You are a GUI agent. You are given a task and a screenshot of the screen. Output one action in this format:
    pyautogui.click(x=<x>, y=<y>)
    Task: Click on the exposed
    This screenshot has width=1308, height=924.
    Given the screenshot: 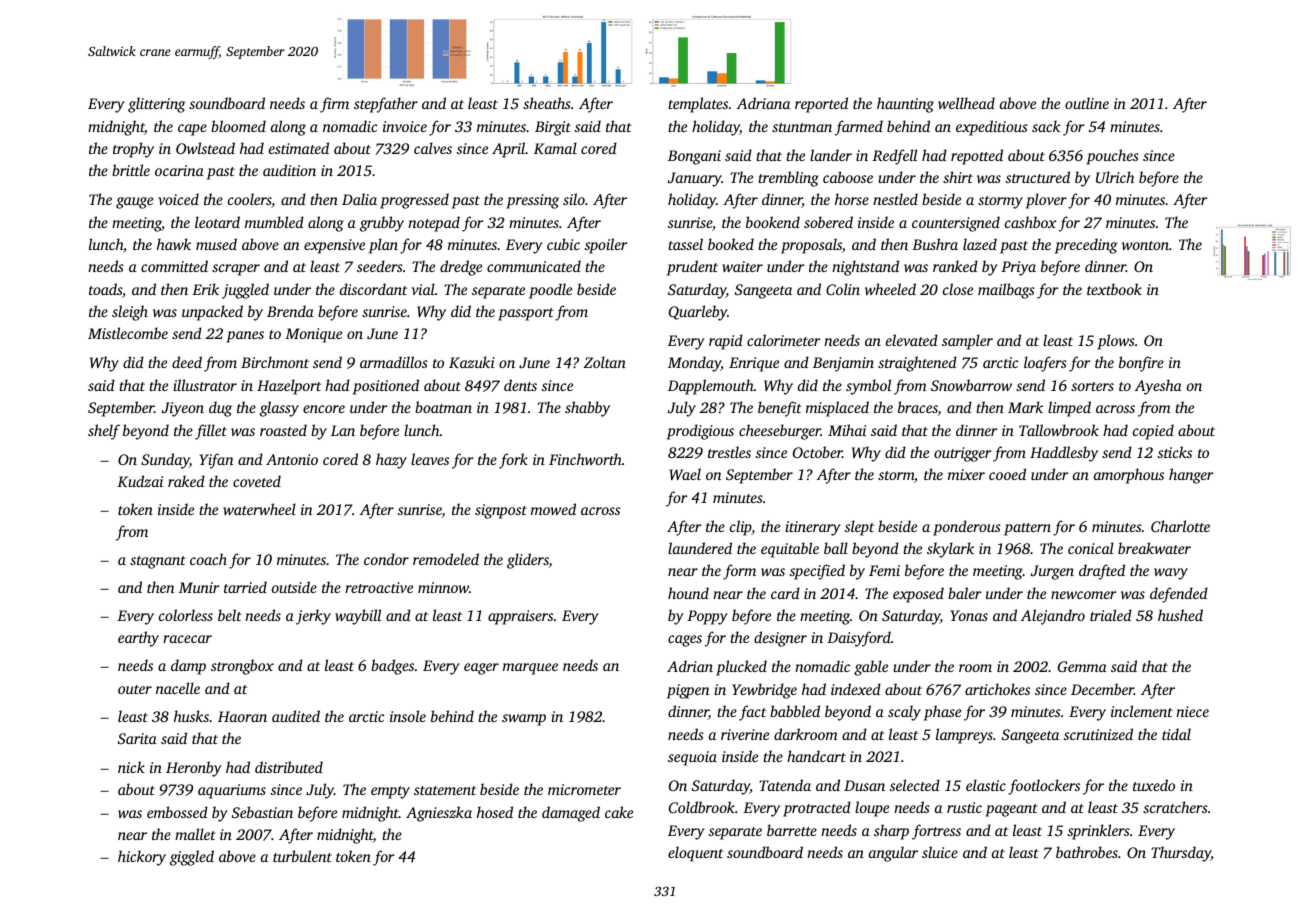 What is the action you would take?
    pyautogui.click(x=918, y=595)
